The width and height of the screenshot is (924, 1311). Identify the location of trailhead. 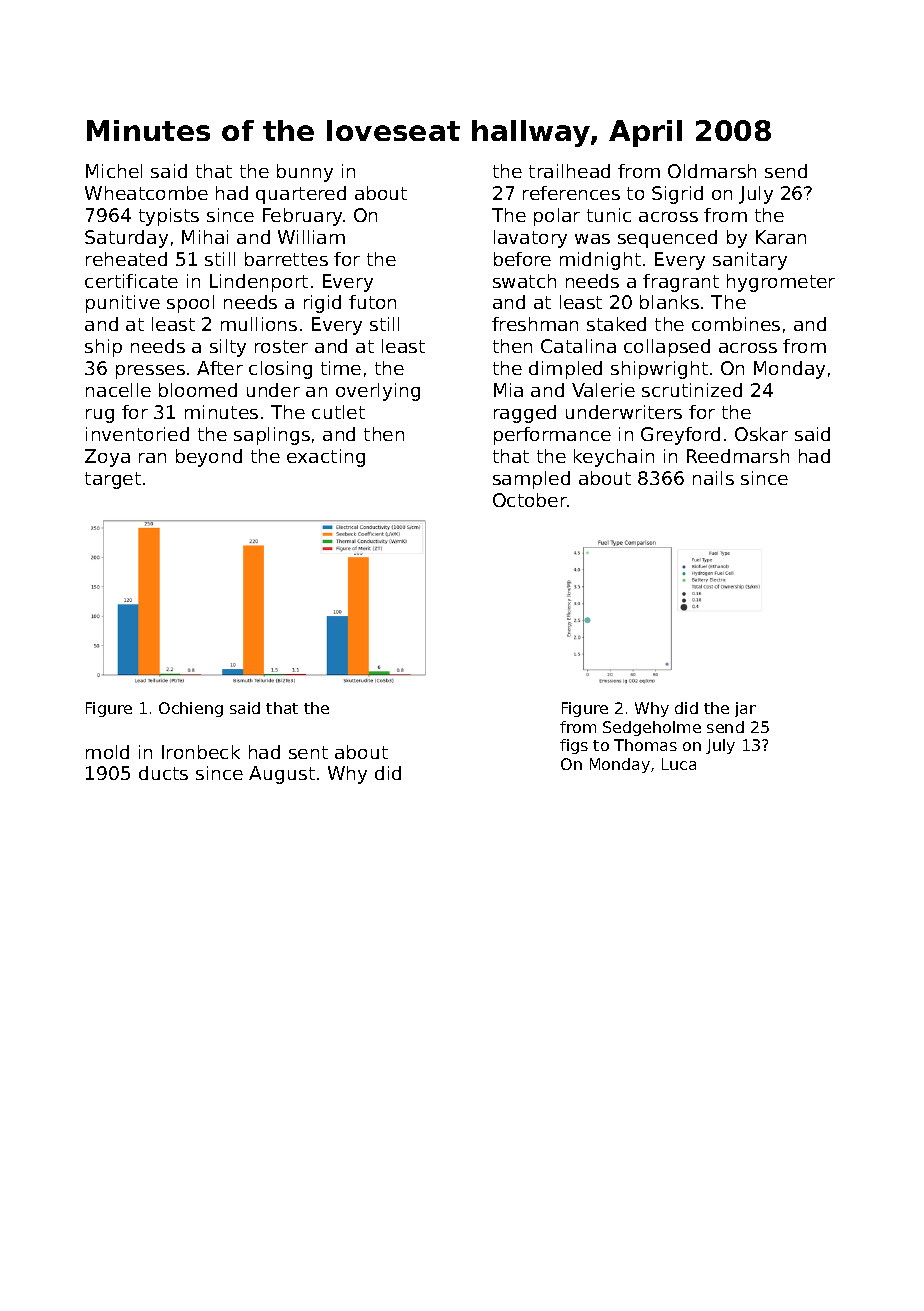
(569, 171).
